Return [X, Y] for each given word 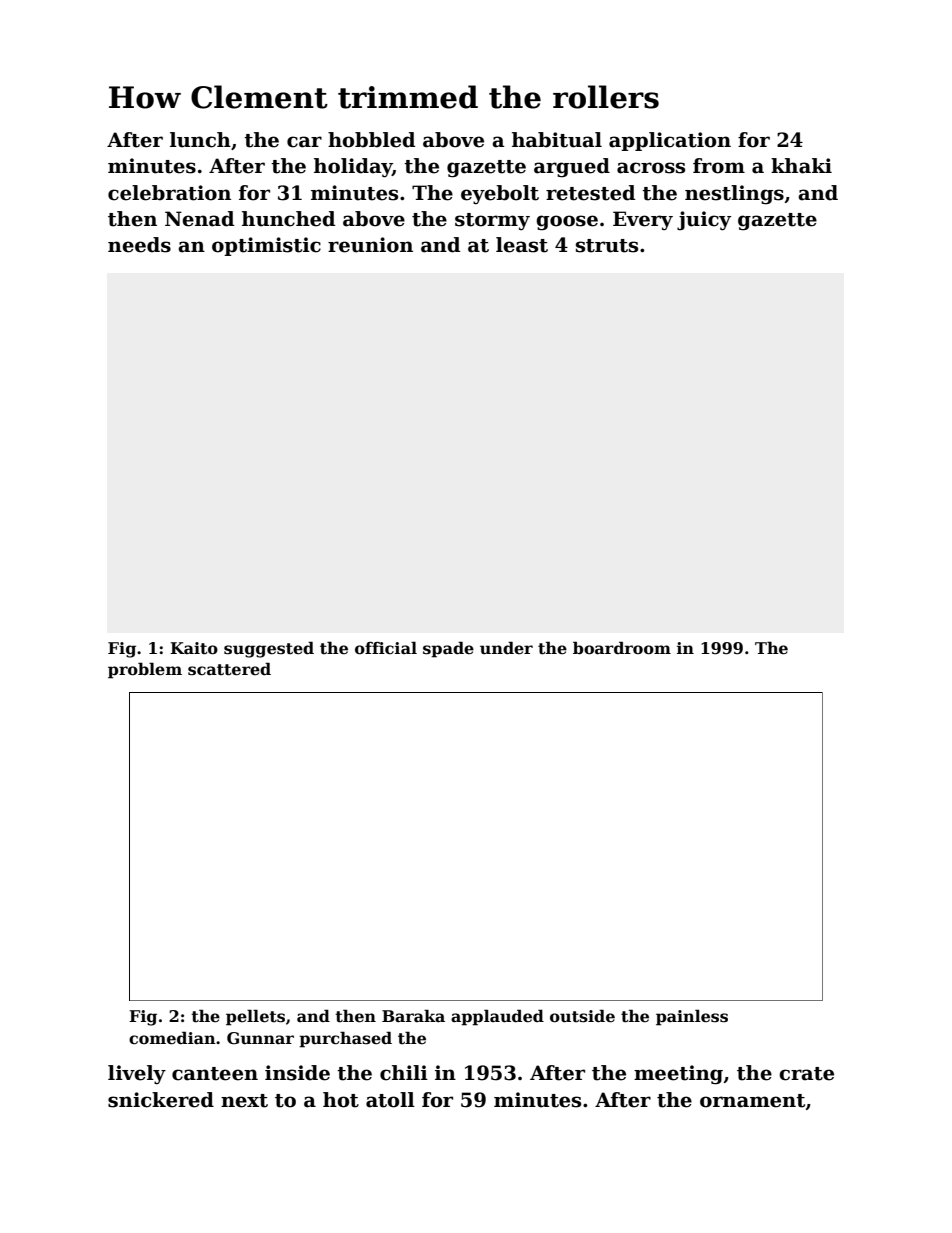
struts [607, 246]
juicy [704, 221]
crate [806, 1074]
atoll [390, 1100]
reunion [370, 245]
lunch [200, 140]
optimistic [266, 246]
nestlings [734, 194]
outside [582, 1016]
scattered [229, 669]
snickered [161, 1100]
